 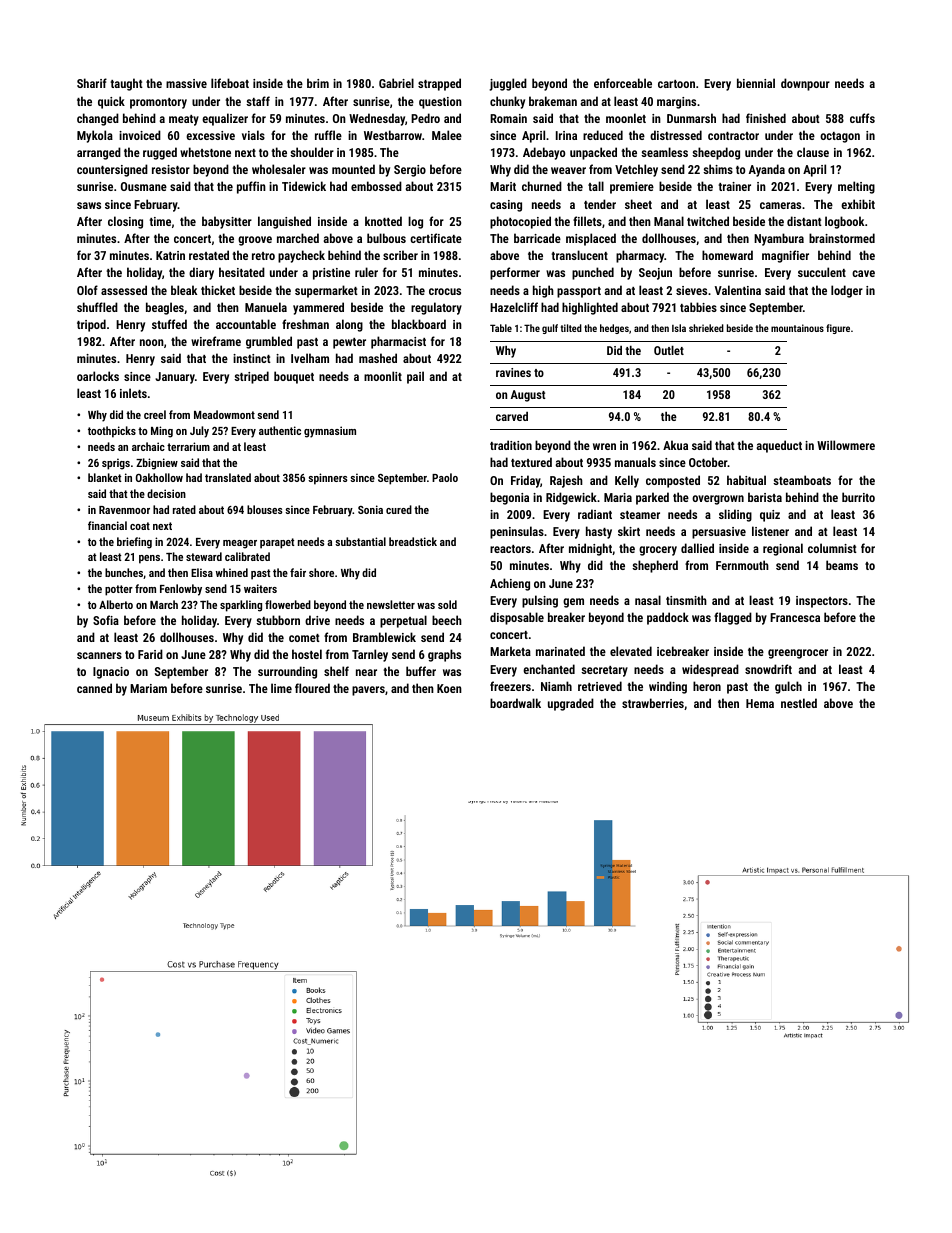 What do you see at coordinates (158, 103) in the screenshot?
I see `promontory` at bounding box center [158, 103].
